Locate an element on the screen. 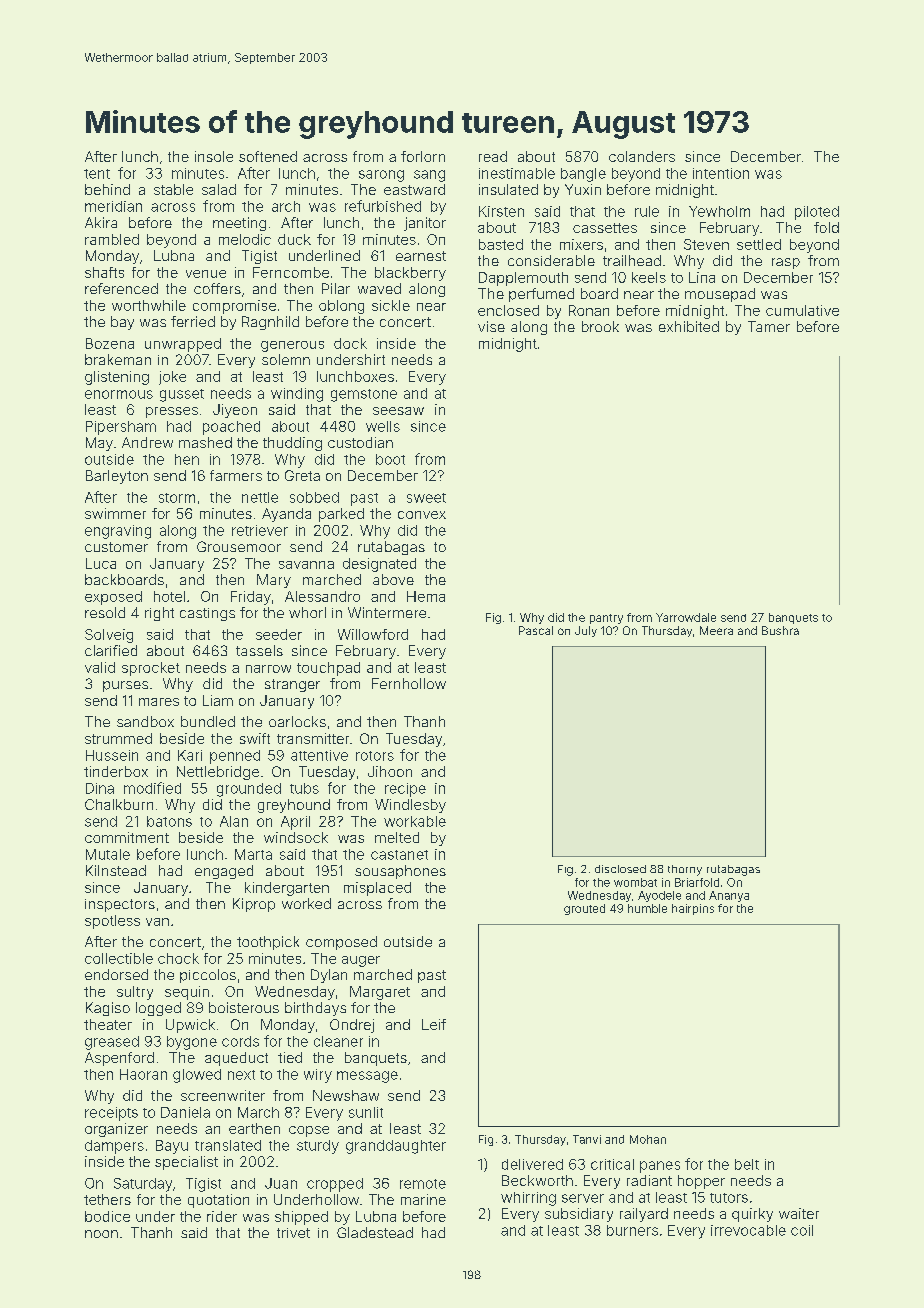  Bushra is located at coordinates (780, 630).
